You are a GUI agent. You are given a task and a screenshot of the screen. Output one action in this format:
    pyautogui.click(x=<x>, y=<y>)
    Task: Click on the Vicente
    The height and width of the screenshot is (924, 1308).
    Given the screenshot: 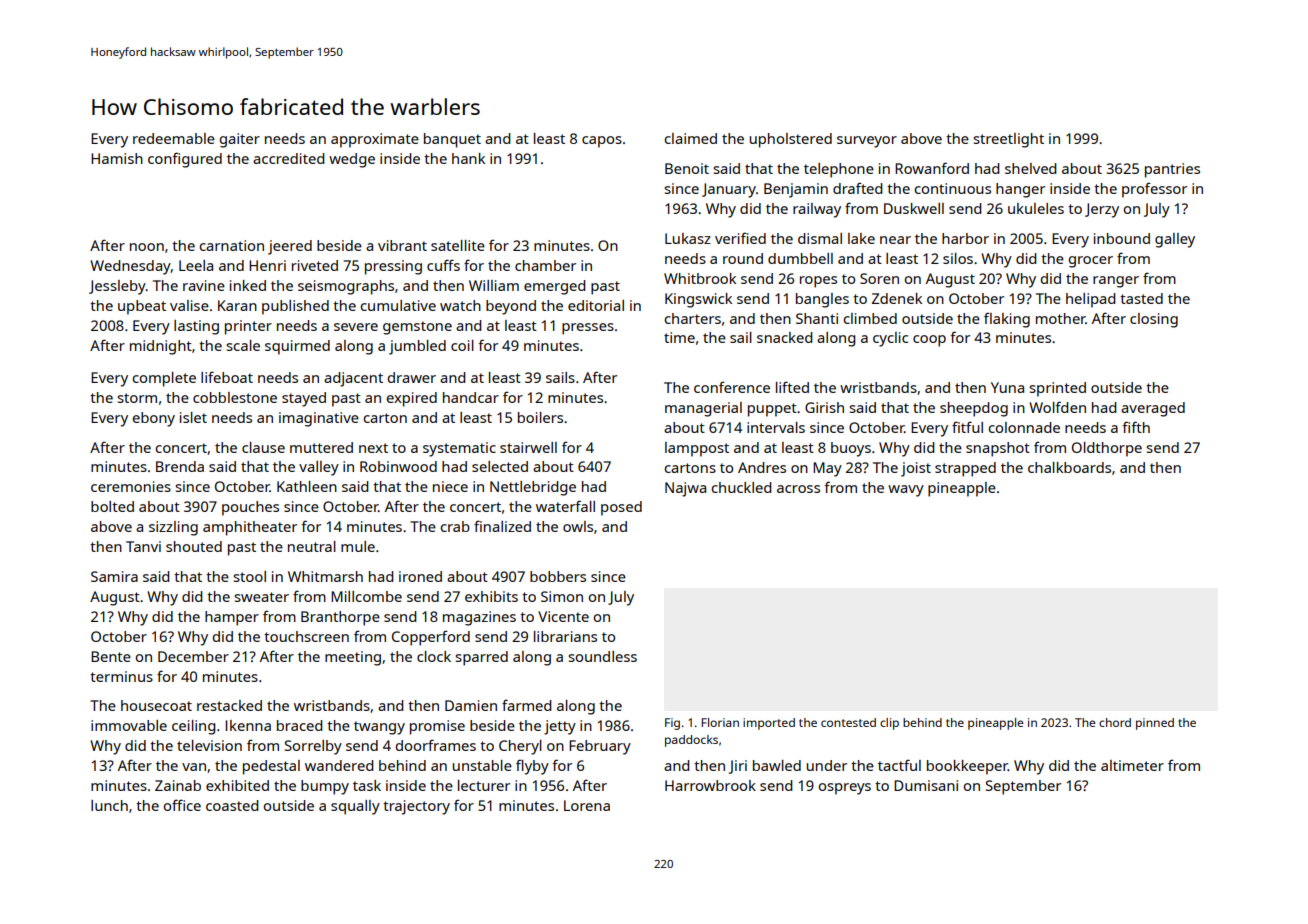 What is the action you would take?
    pyautogui.click(x=563, y=616)
